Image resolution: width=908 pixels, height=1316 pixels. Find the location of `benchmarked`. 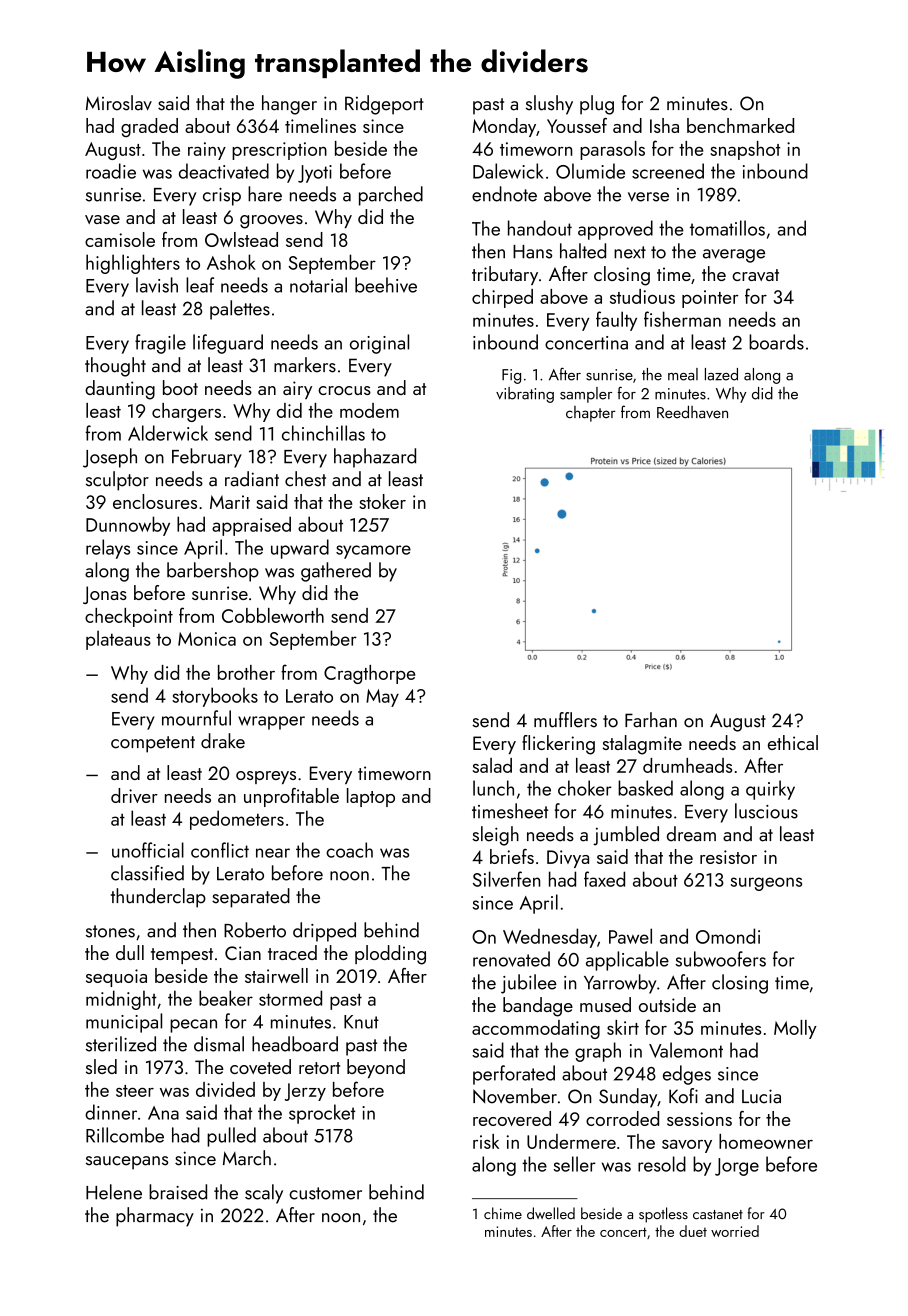

benchmarked is located at coordinates (740, 125).
